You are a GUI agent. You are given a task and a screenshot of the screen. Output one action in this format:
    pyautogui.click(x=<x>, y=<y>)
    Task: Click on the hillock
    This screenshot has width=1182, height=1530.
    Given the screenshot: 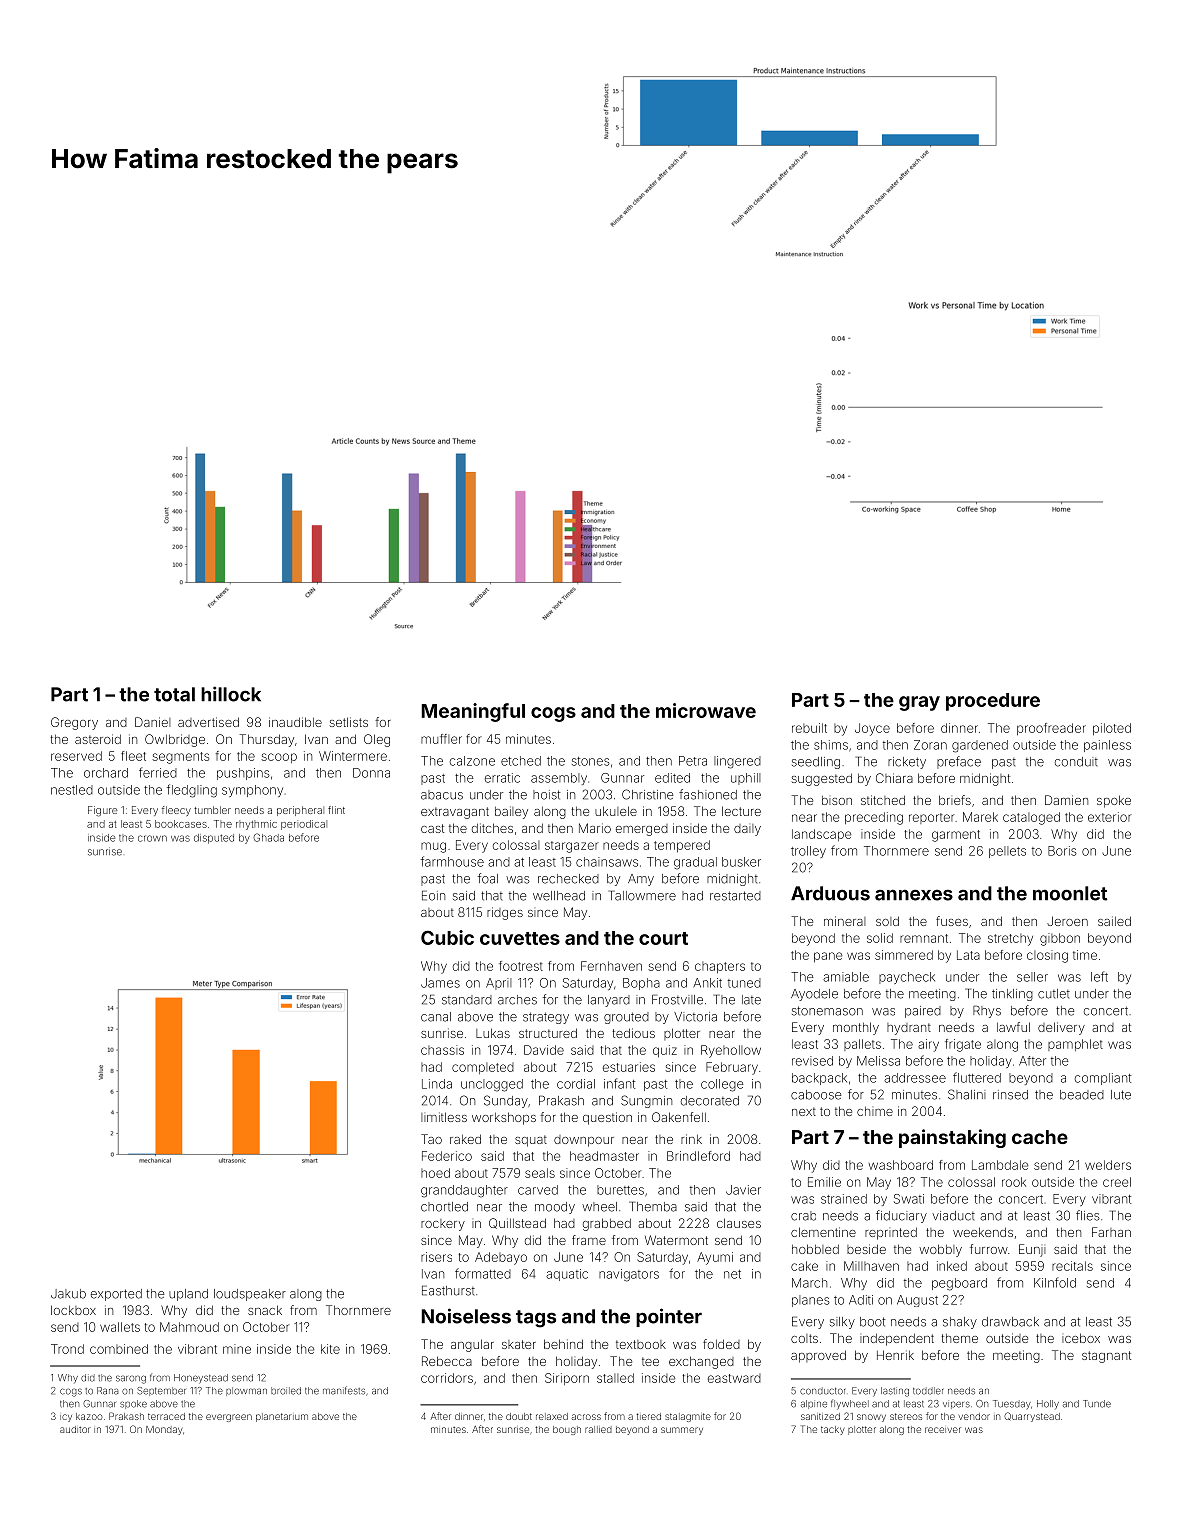 What is the action you would take?
    pyautogui.click(x=231, y=694)
